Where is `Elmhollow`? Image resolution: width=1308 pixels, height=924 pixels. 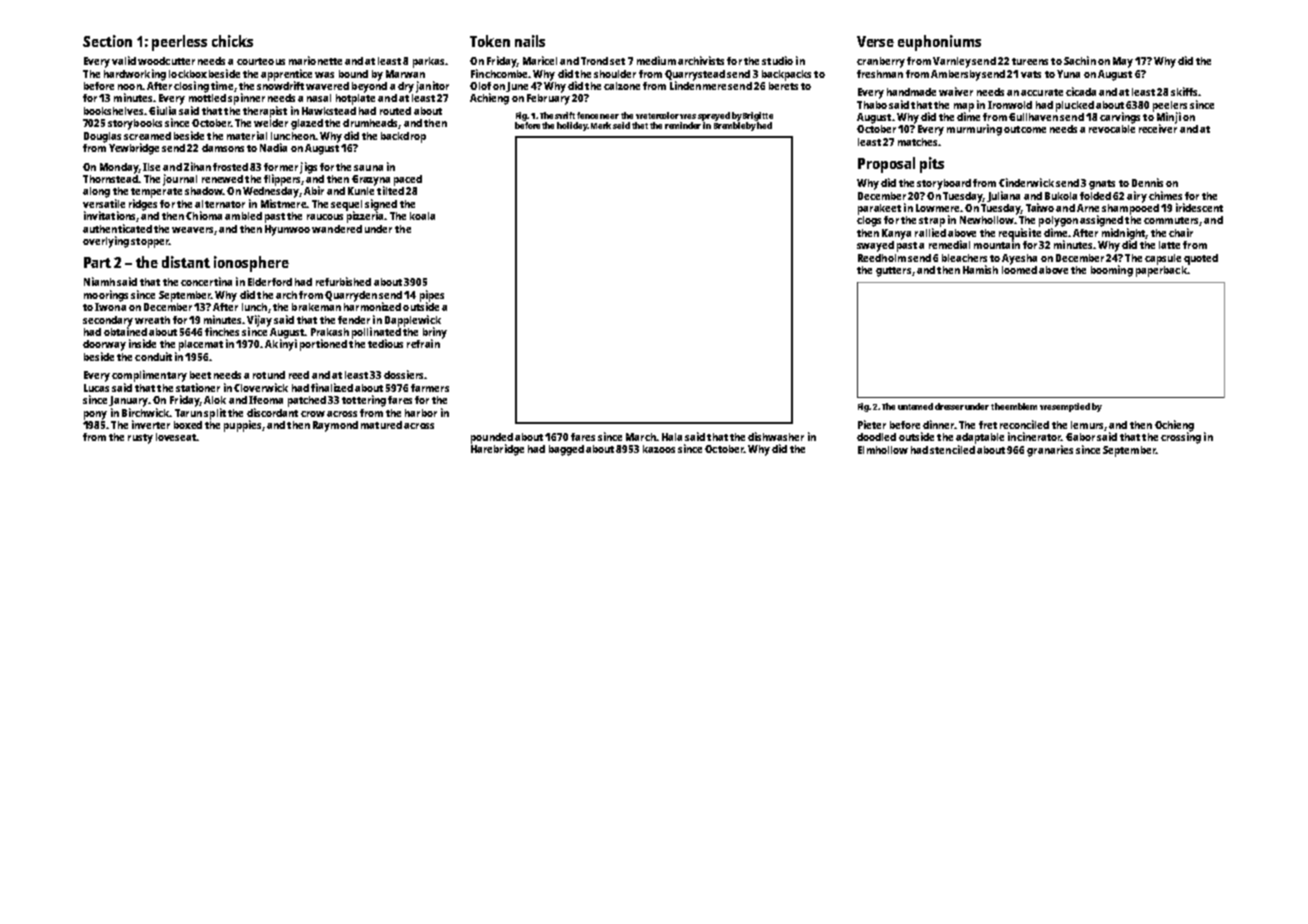
Elmhollow is located at coordinates (883, 450).
